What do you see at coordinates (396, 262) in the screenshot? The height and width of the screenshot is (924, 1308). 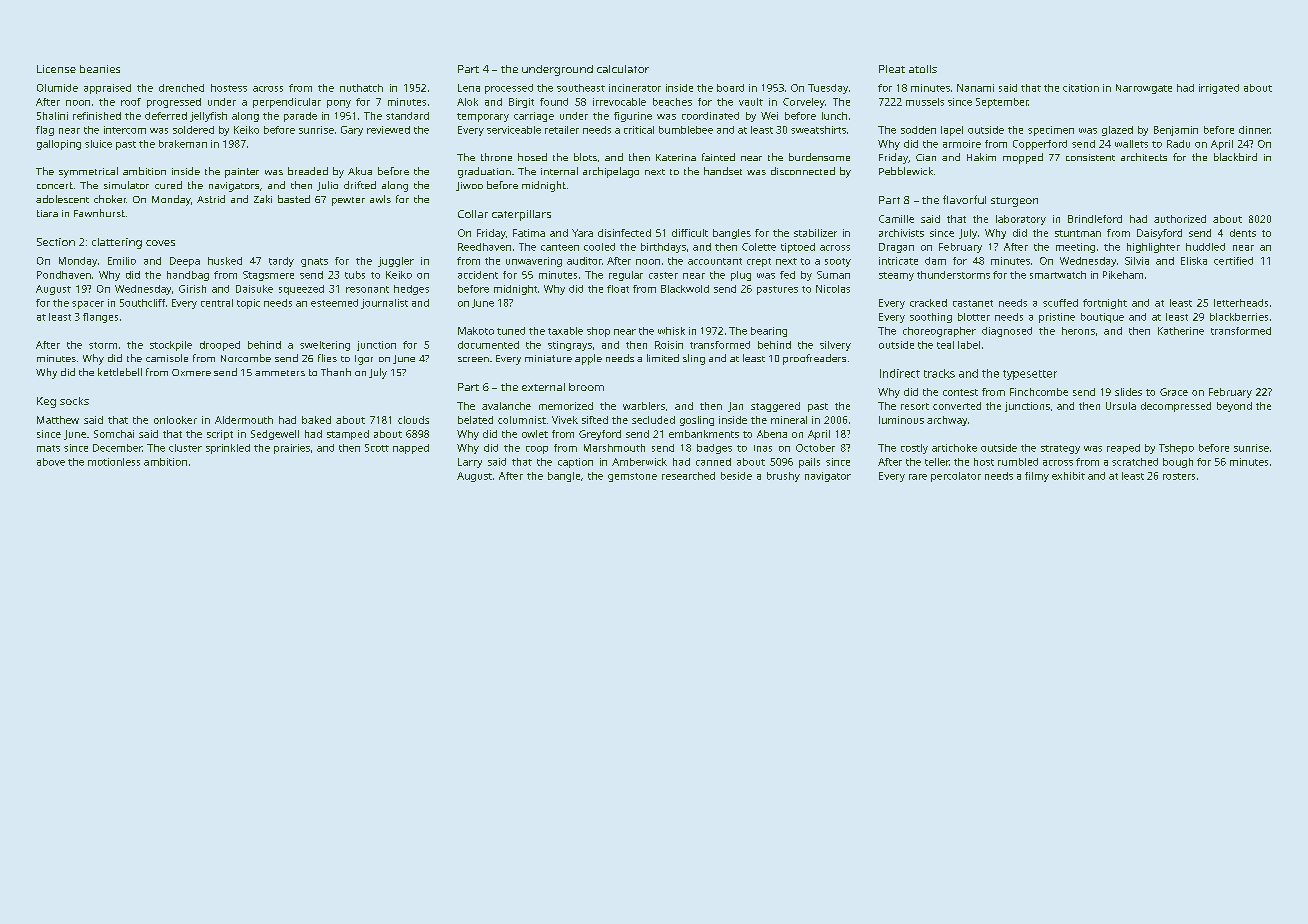 I see `juggler` at bounding box center [396, 262].
